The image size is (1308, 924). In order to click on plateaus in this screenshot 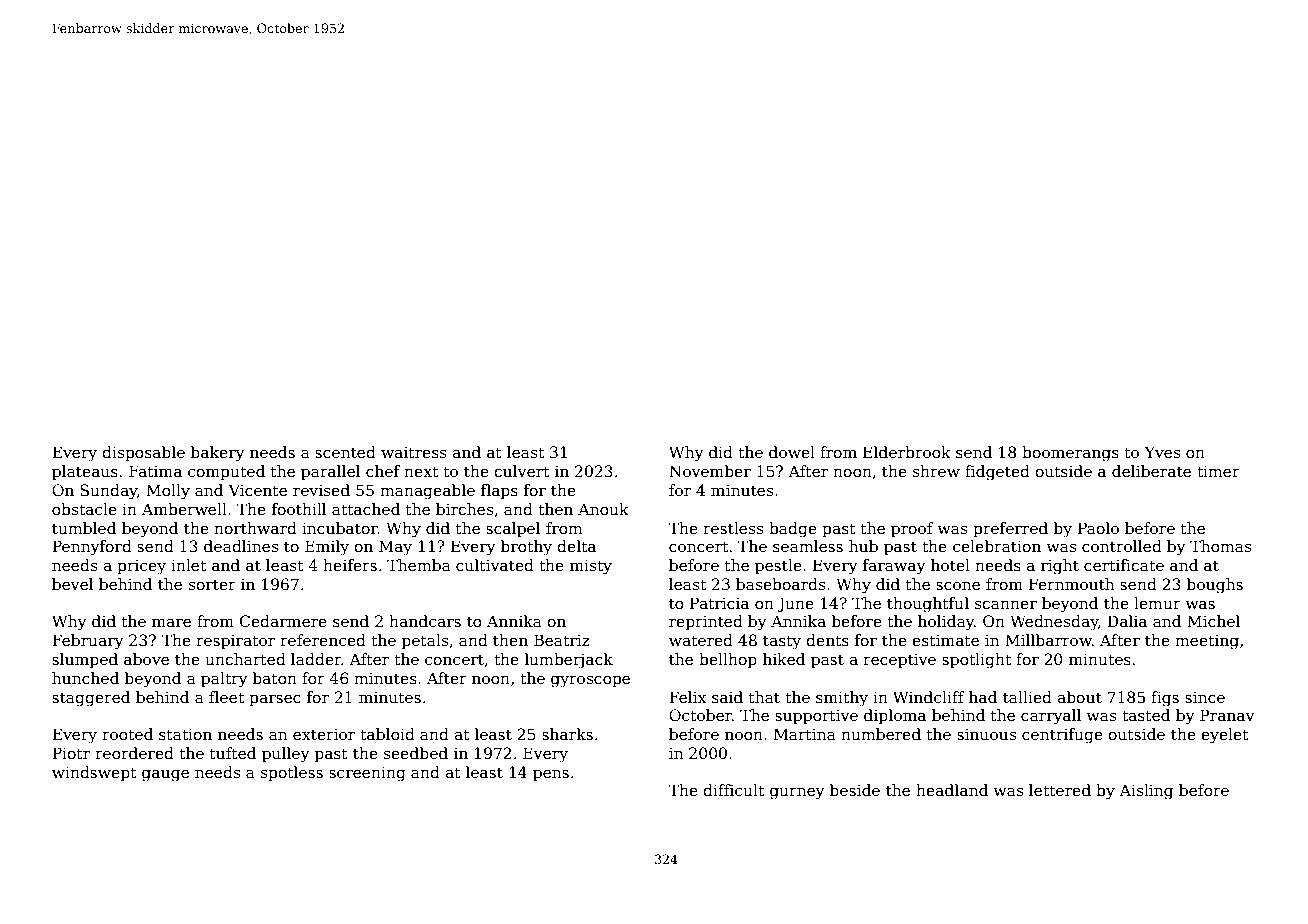, I will do `click(85, 472)`.
